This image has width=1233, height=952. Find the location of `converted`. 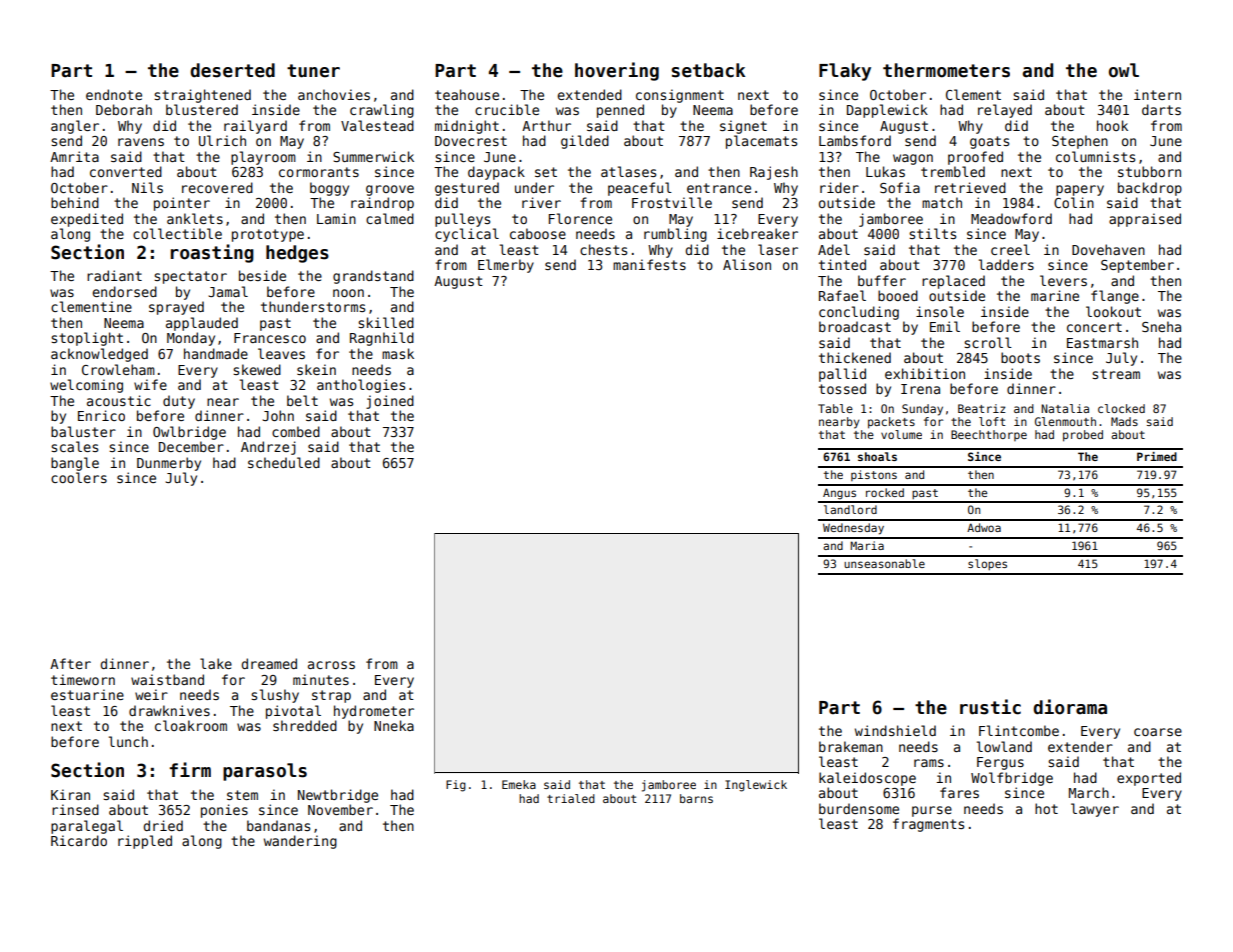

converted is located at coordinates (126, 171).
